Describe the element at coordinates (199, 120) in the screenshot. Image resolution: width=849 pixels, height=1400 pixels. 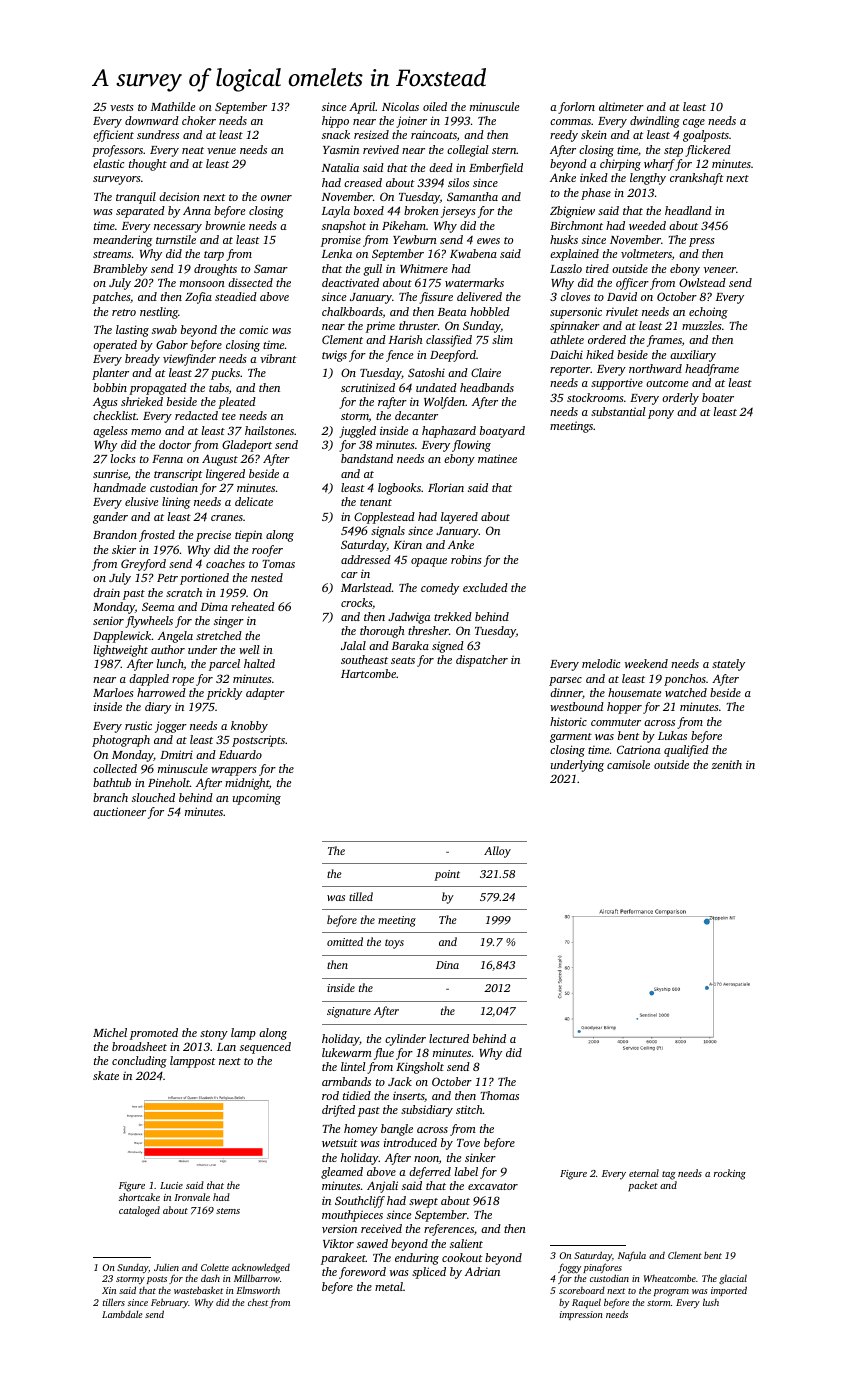
I see `choker` at that location.
